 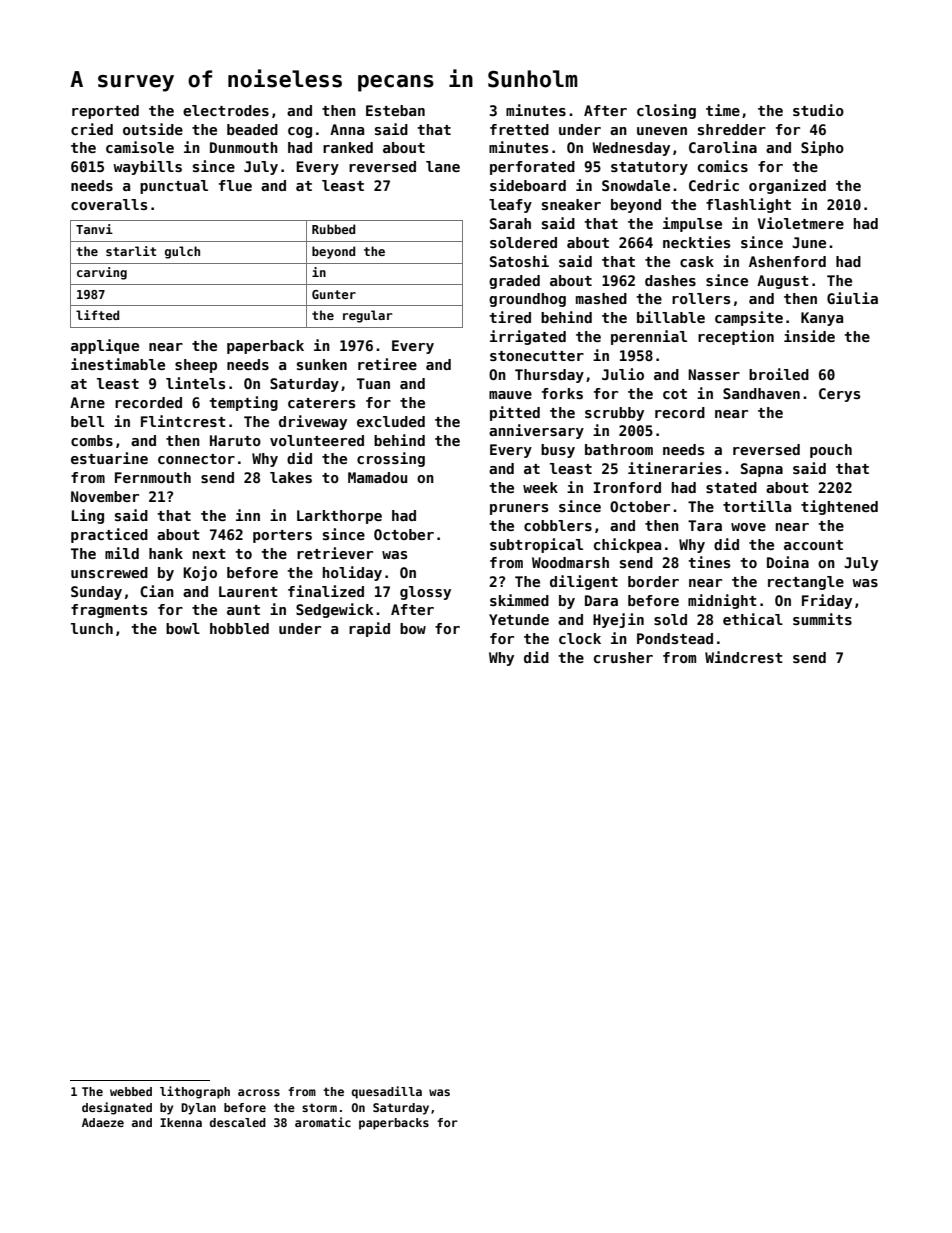 What do you see at coordinates (319, 1107) in the screenshot?
I see `storm` at bounding box center [319, 1107].
